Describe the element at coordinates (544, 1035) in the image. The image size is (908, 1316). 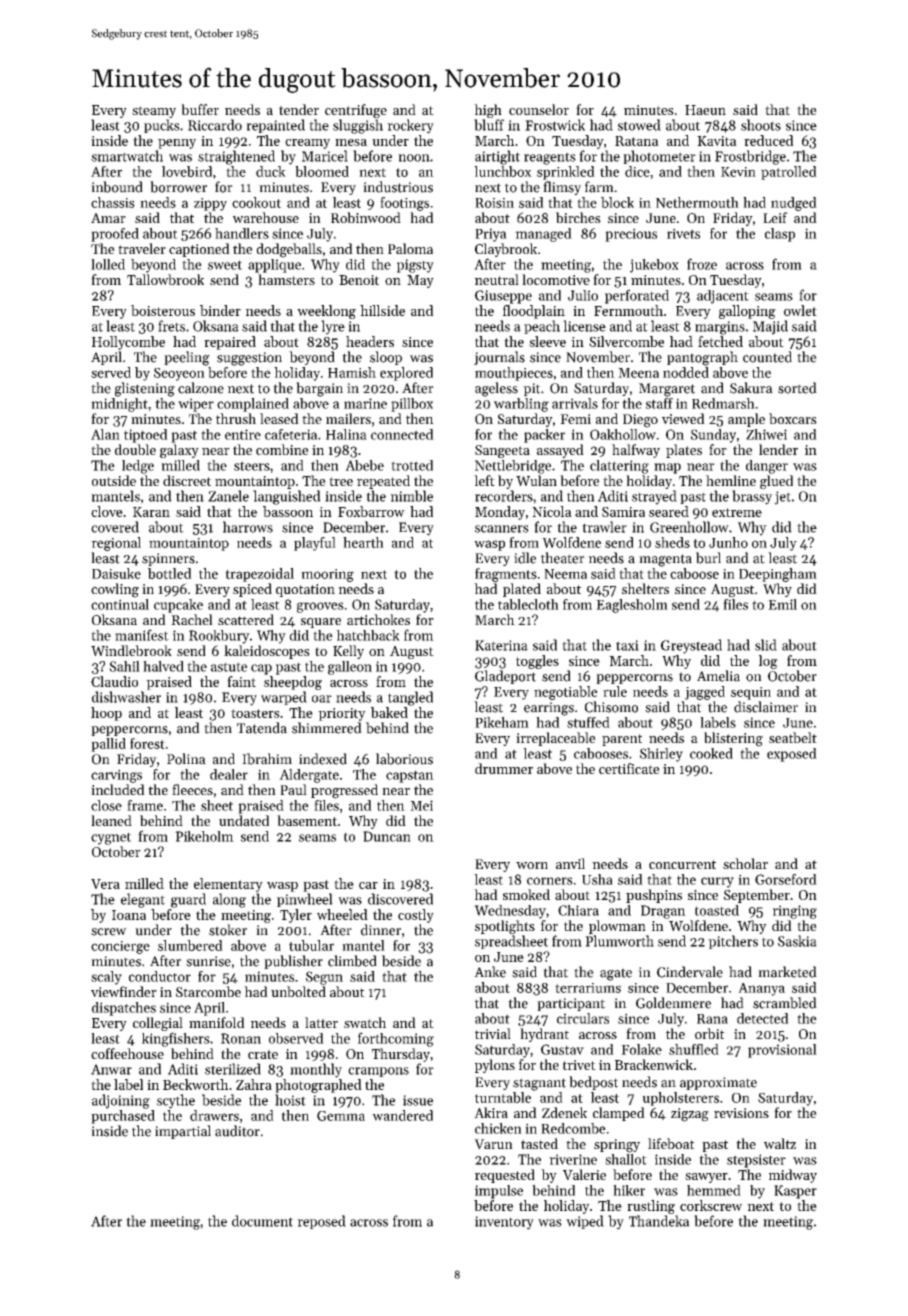
I see `hydrant` at that location.
